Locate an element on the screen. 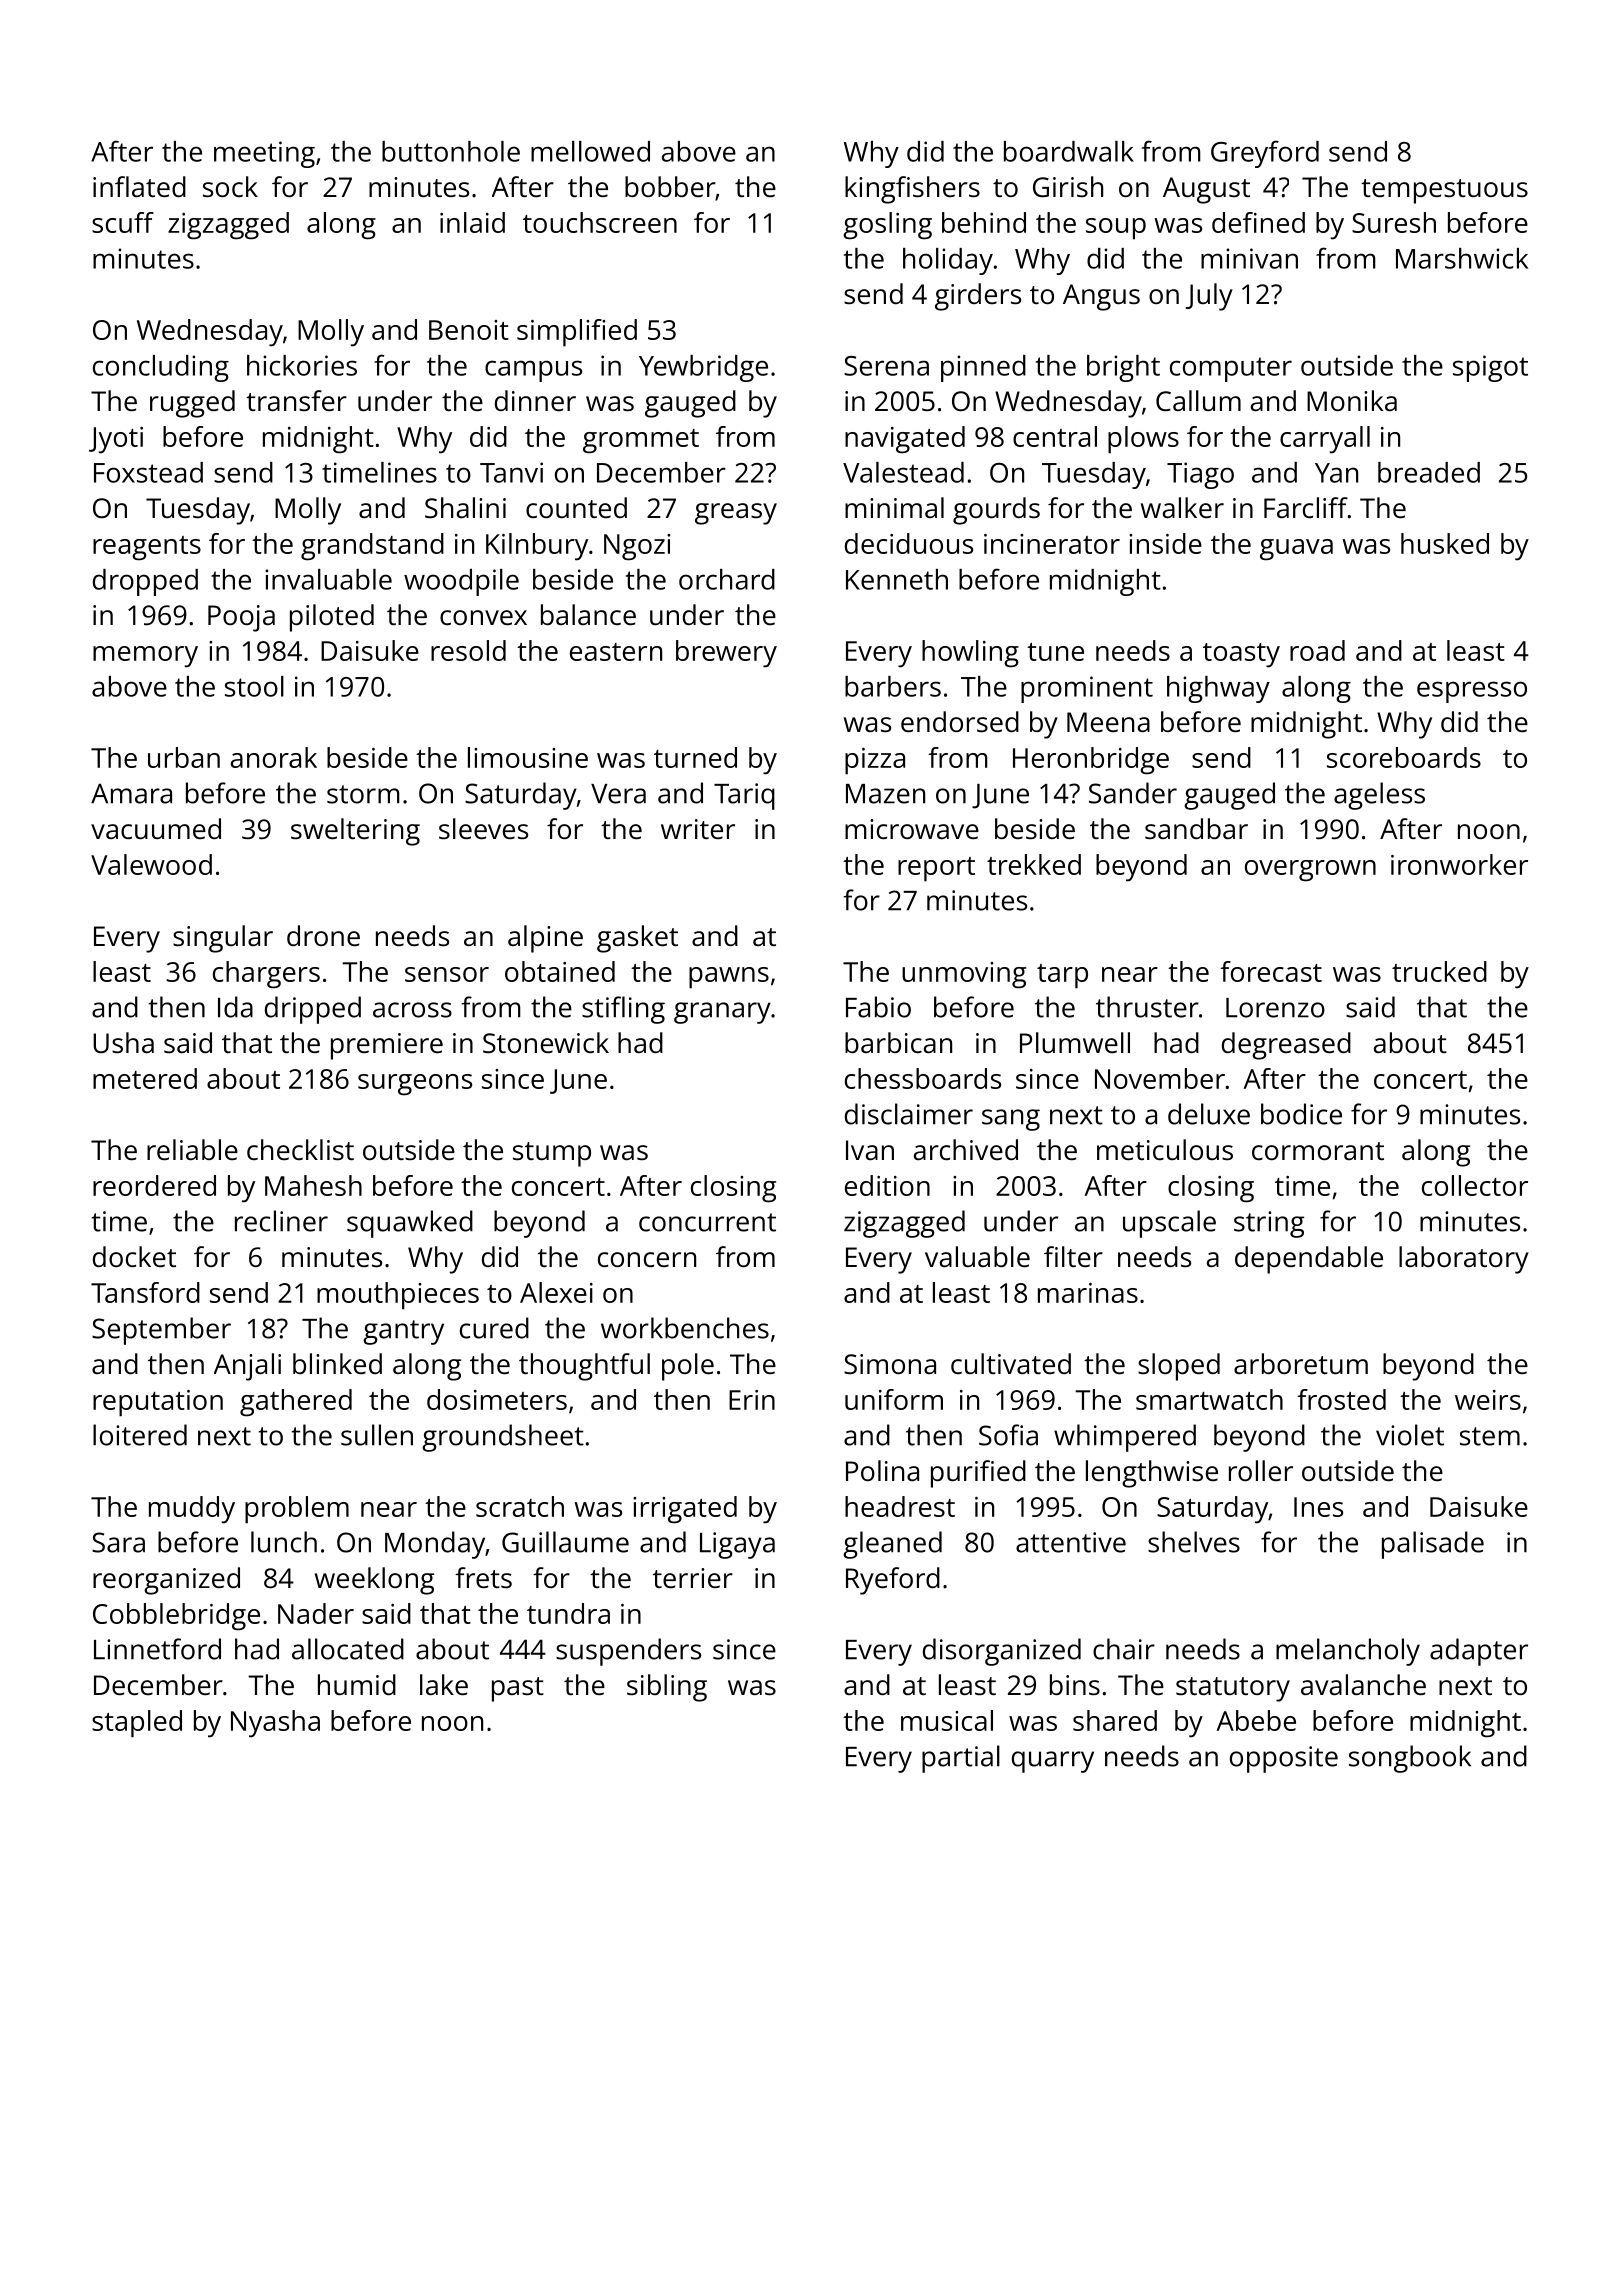 This screenshot has height=2292, width=1620. incinerator is located at coordinates (1052, 544).
